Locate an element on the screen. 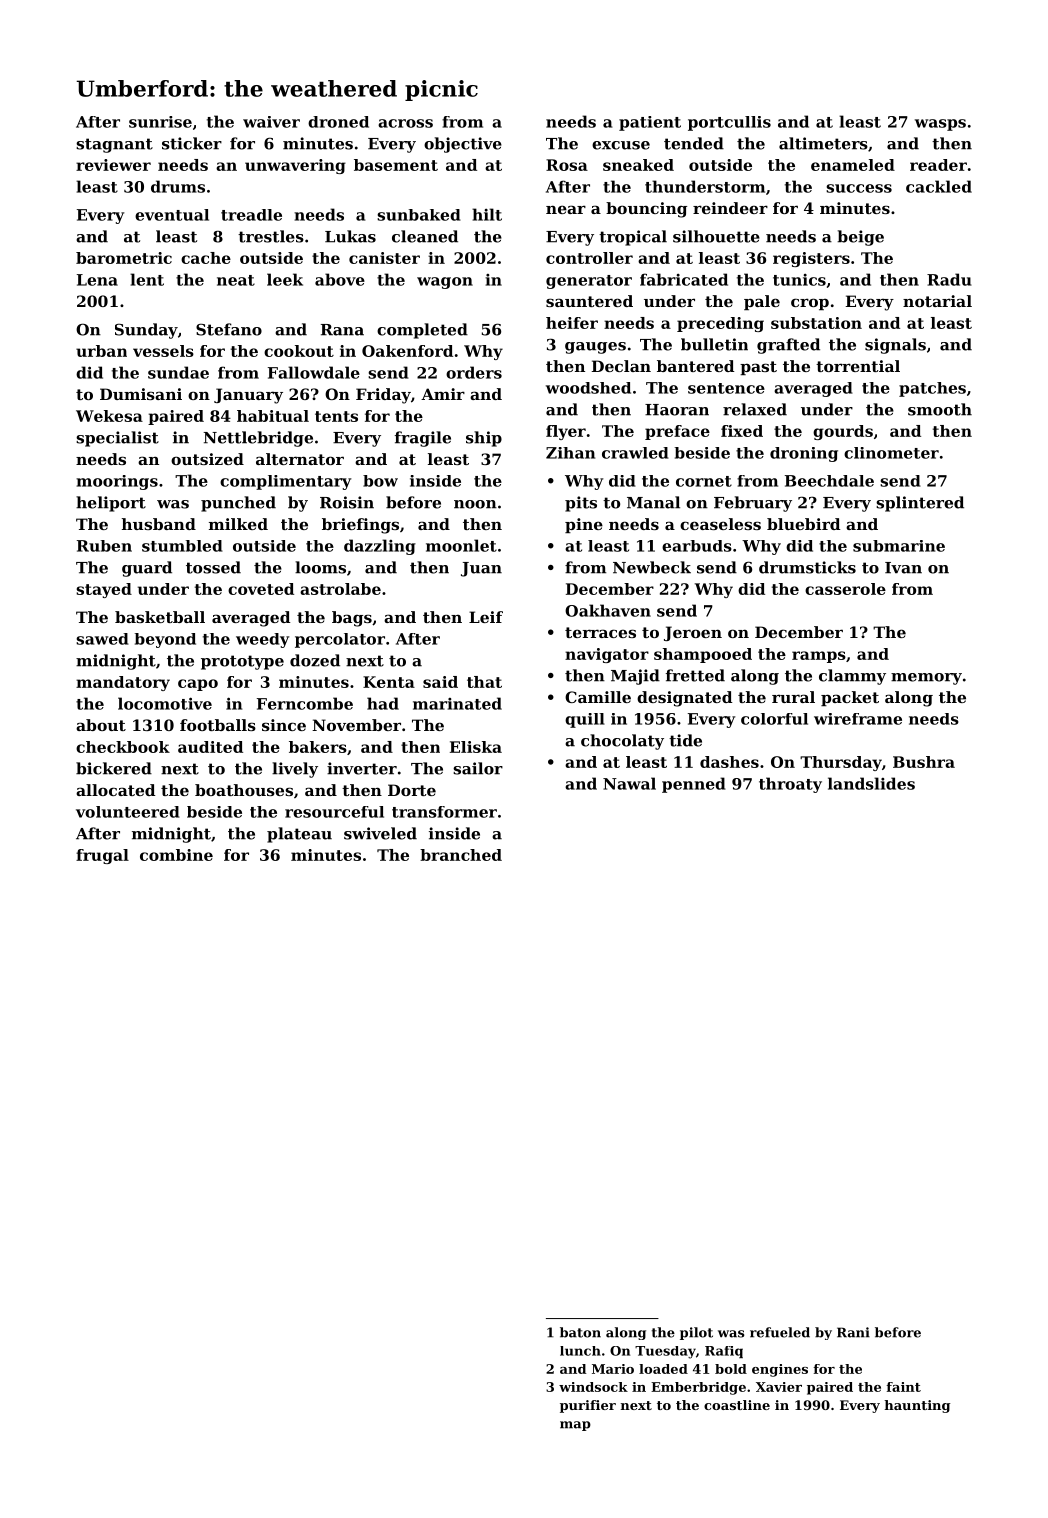 This screenshot has width=1048, height=1518. portcullis is located at coordinates (729, 123).
